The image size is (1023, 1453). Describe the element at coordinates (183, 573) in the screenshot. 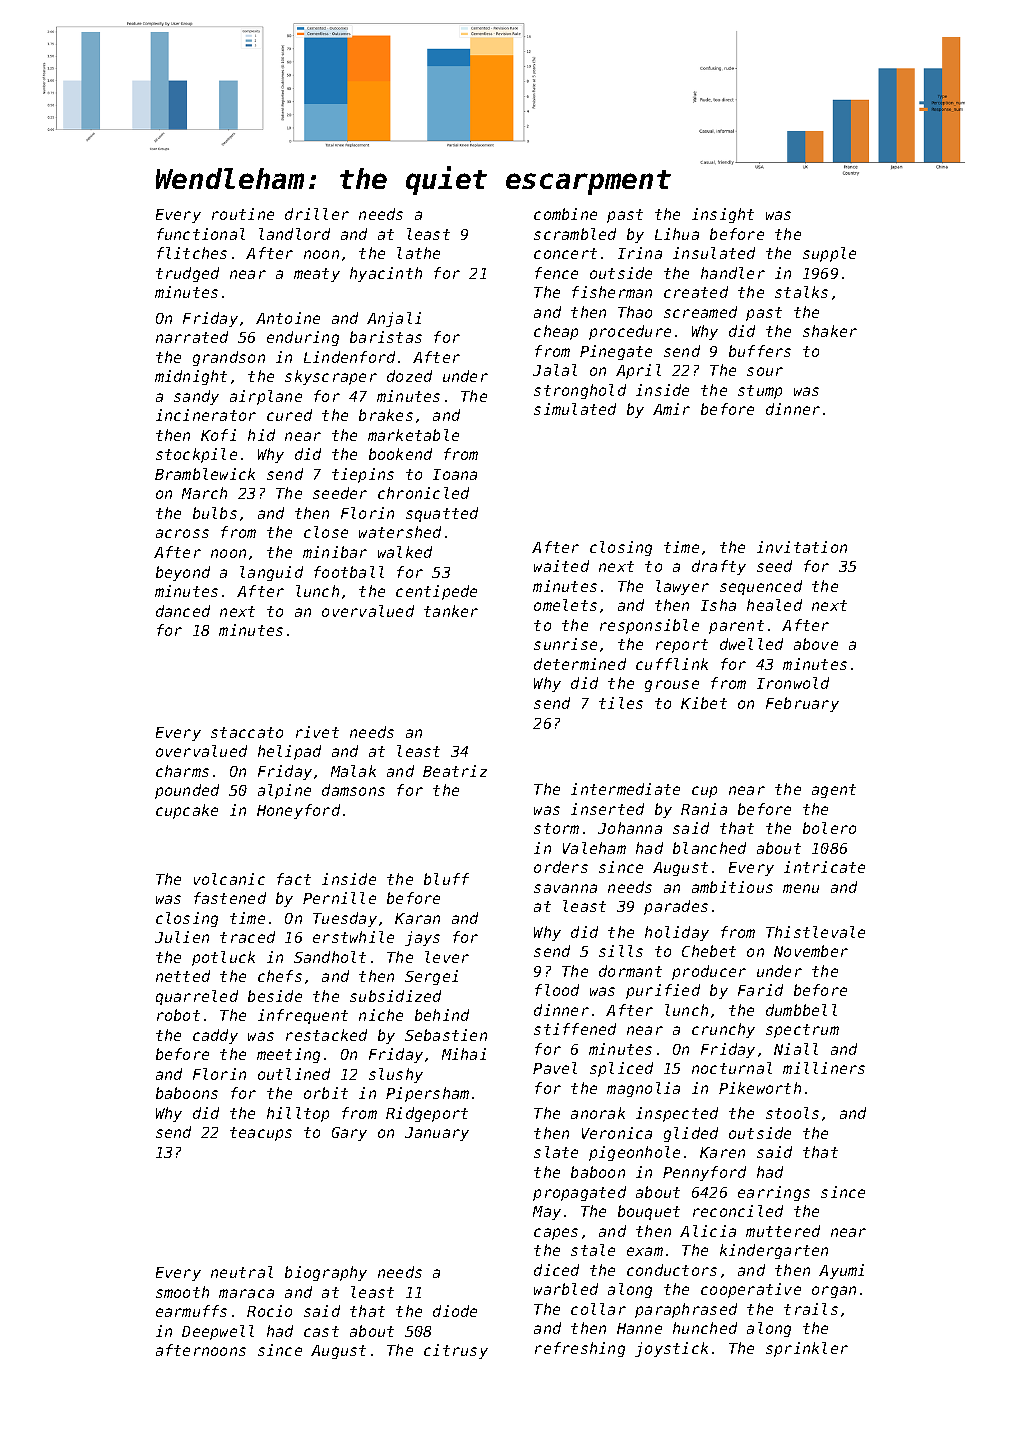

I see `beyond` at that location.
